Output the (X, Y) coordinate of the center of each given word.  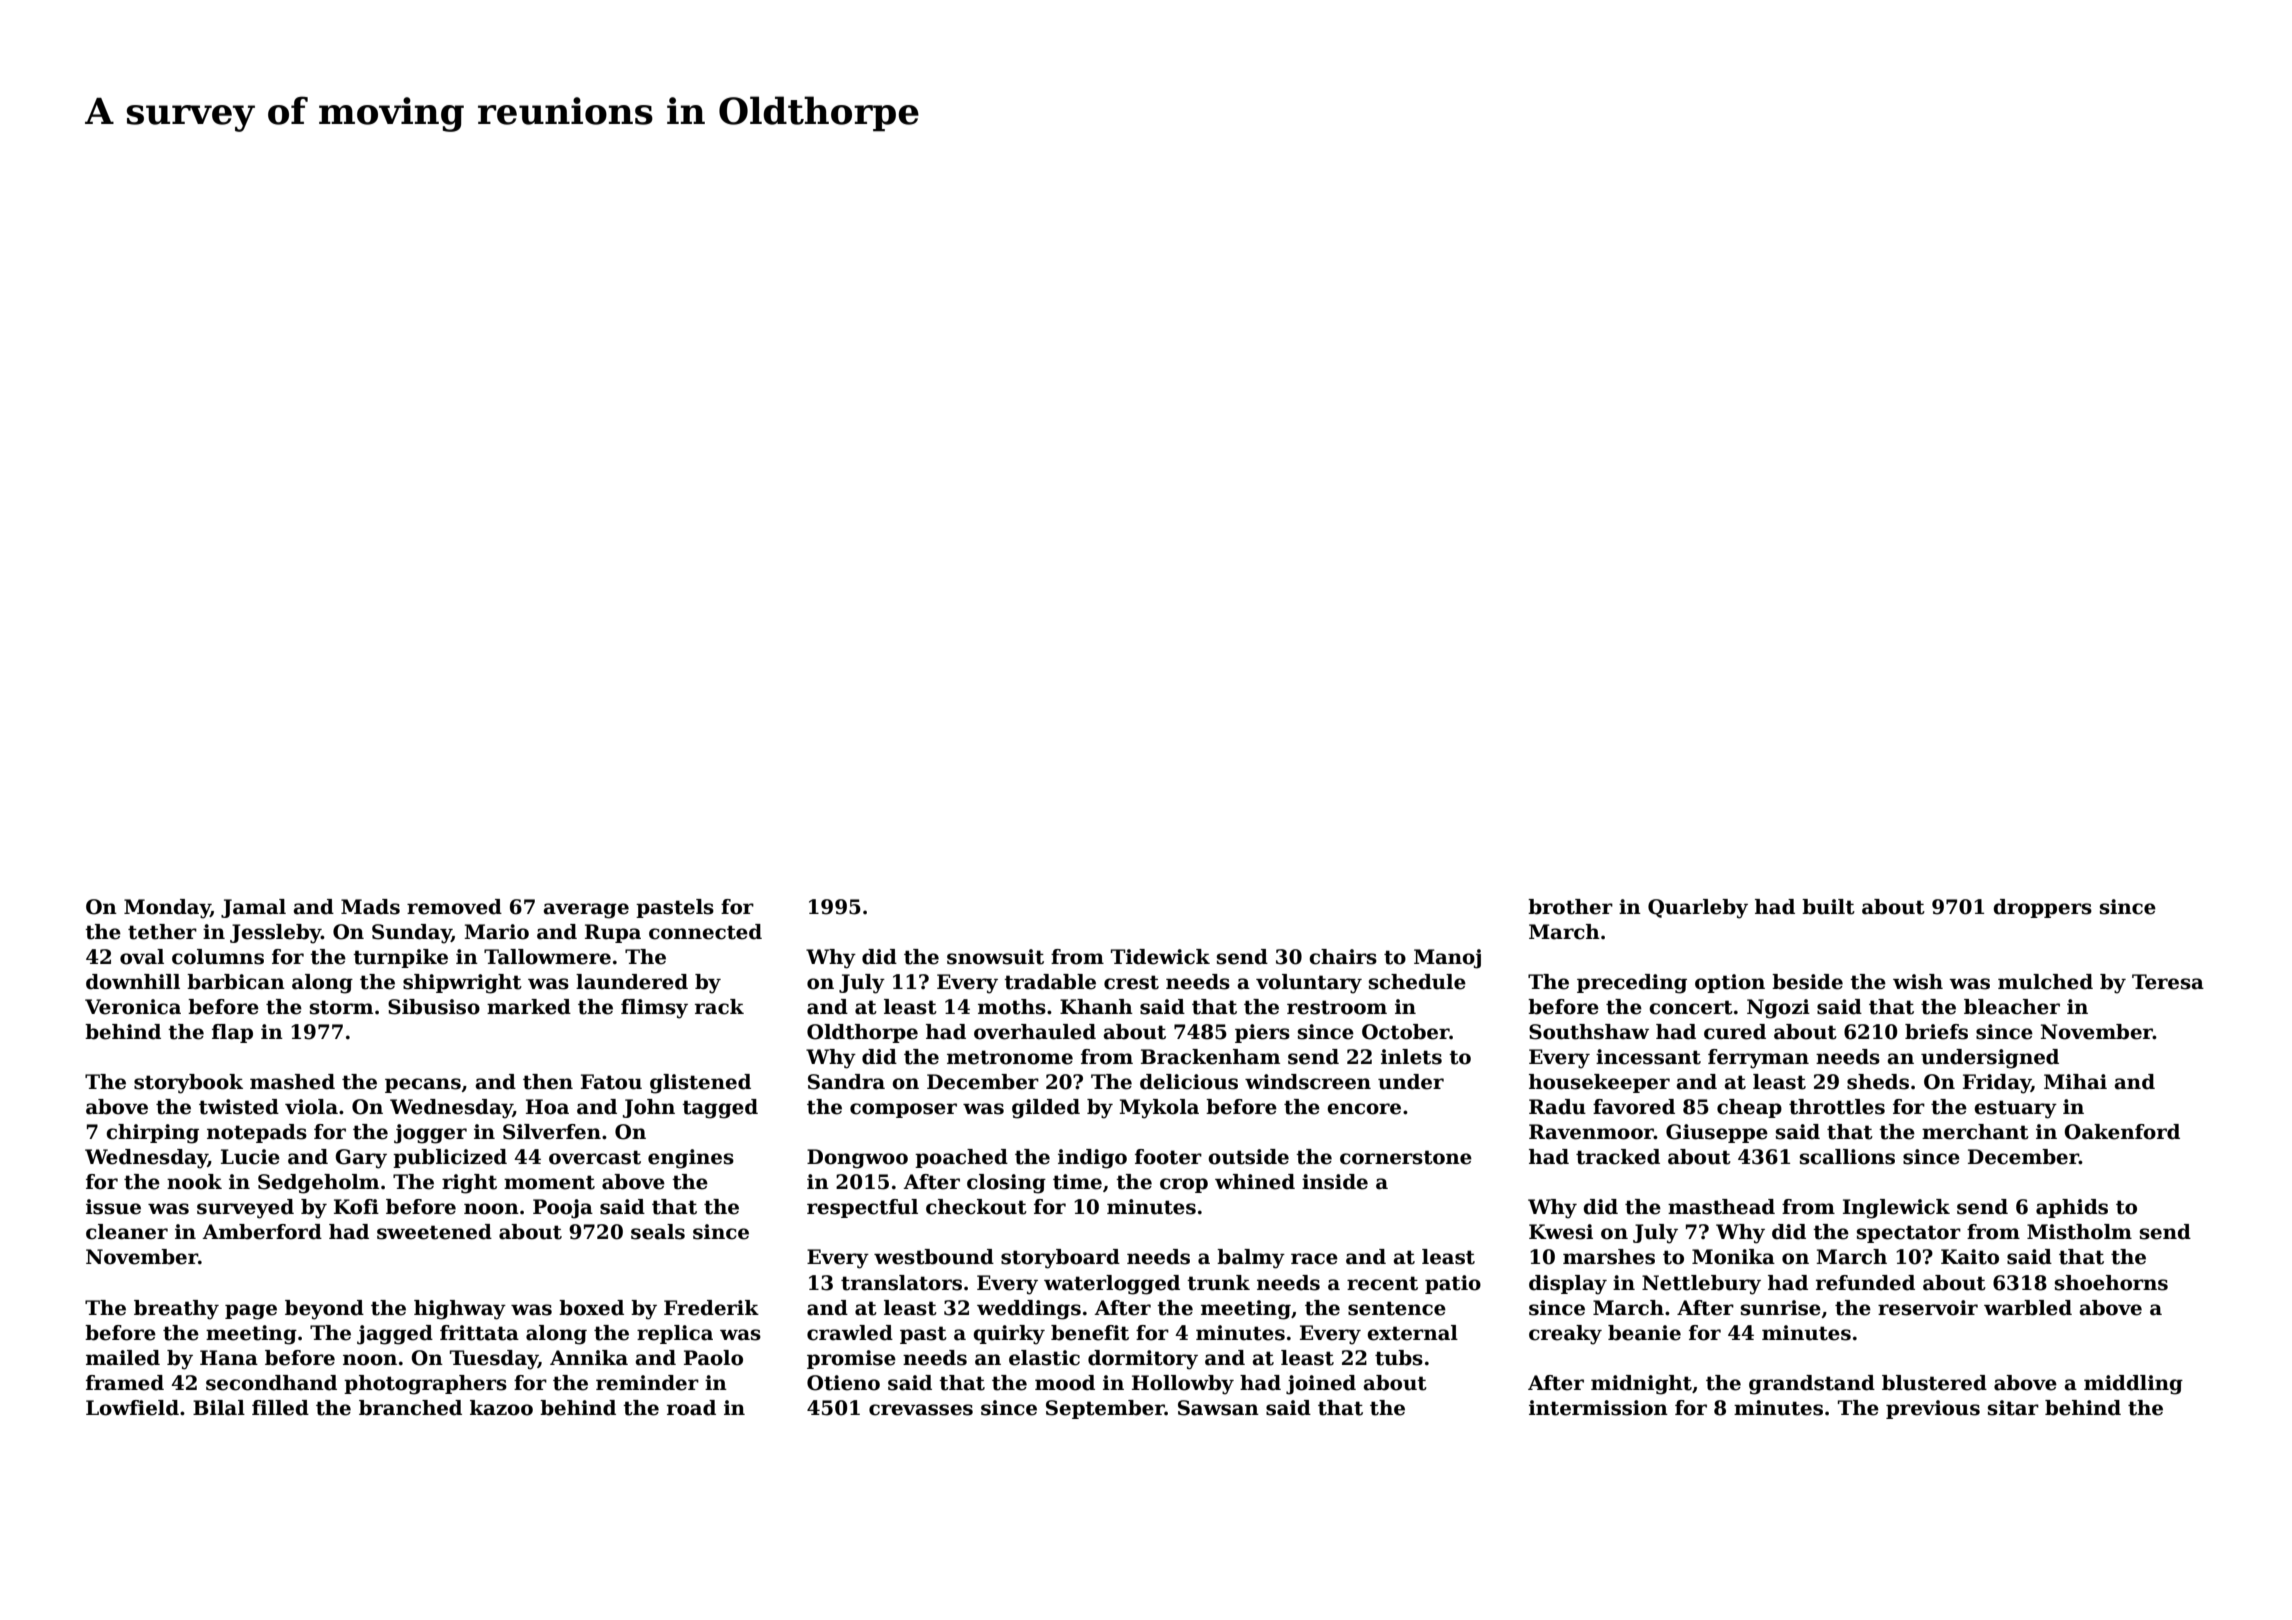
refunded (1865, 1283)
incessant (1648, 1057)
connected (705, 932)
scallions (1847, 1157)
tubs (1399, 1358)
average (586, 911)
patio (1453, 1284)
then (548, 1082)
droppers (2042, 908)
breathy (176, 1310)
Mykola (1159, 1109)
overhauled (1035, 1032)
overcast (595, 1157)
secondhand (271, 1383)
